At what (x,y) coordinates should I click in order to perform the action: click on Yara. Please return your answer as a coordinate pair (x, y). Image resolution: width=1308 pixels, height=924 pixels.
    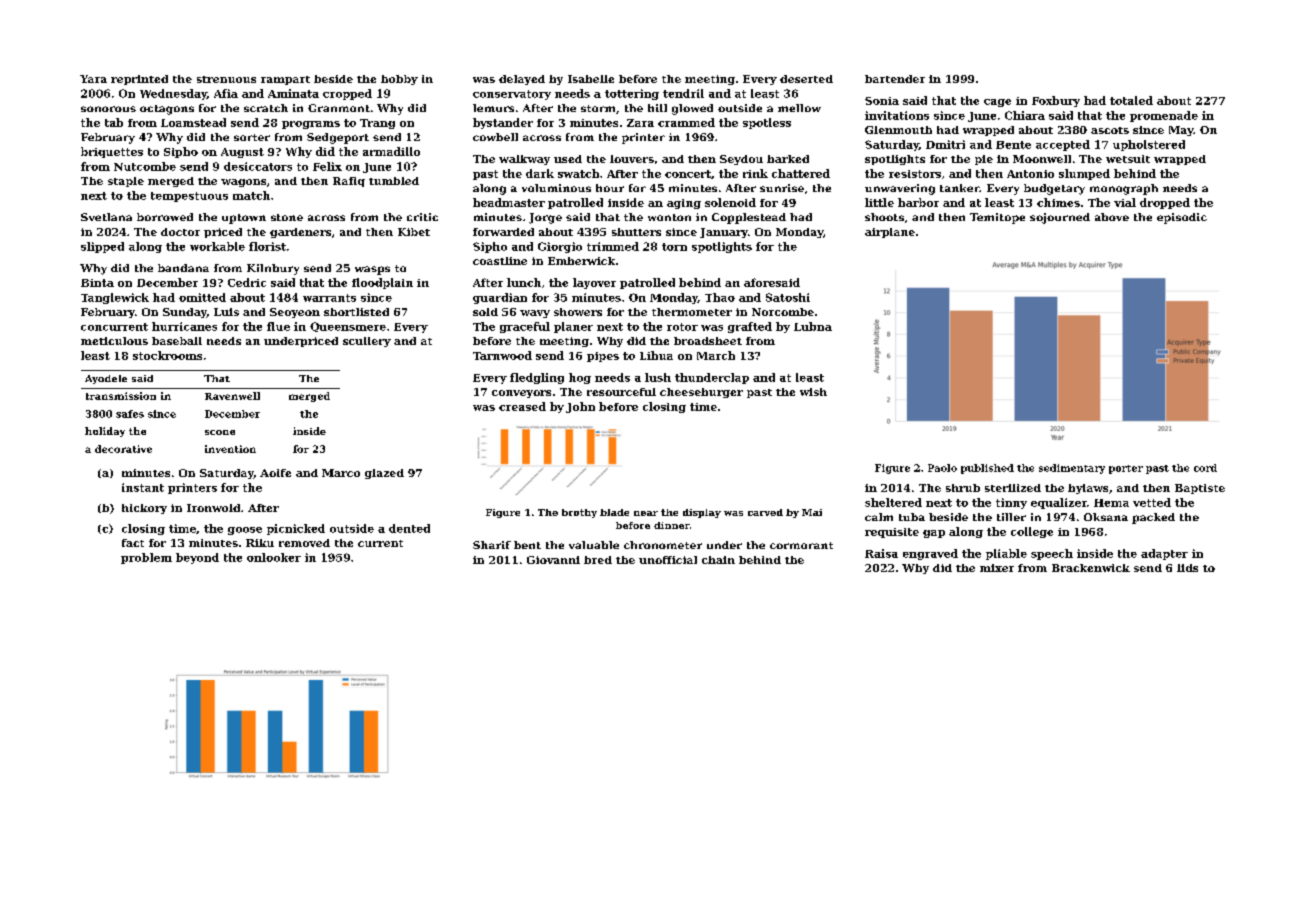
    Looking at the image, I should click on (93, 79).
